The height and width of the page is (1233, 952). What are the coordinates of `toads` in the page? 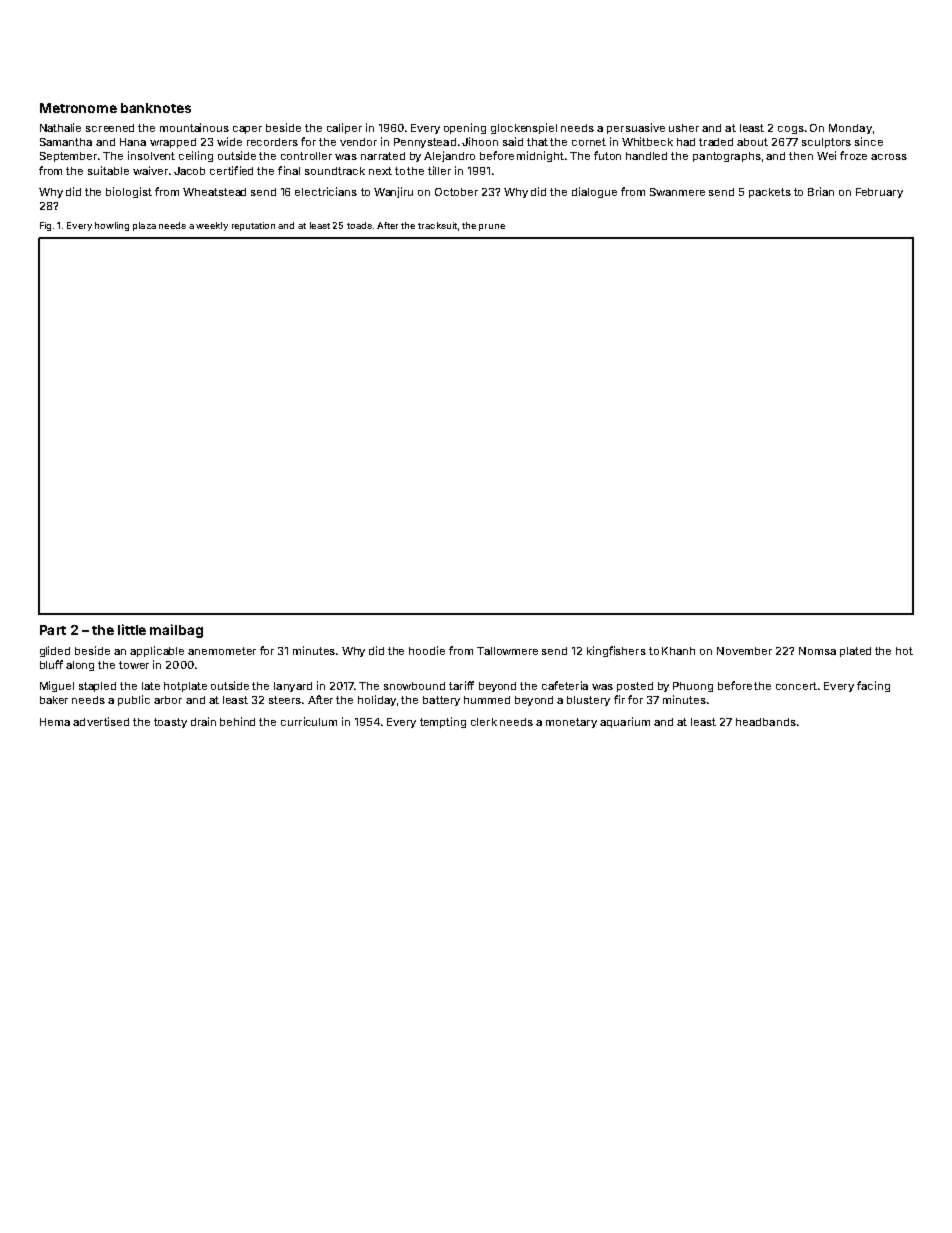 It's located at (359, 225).
